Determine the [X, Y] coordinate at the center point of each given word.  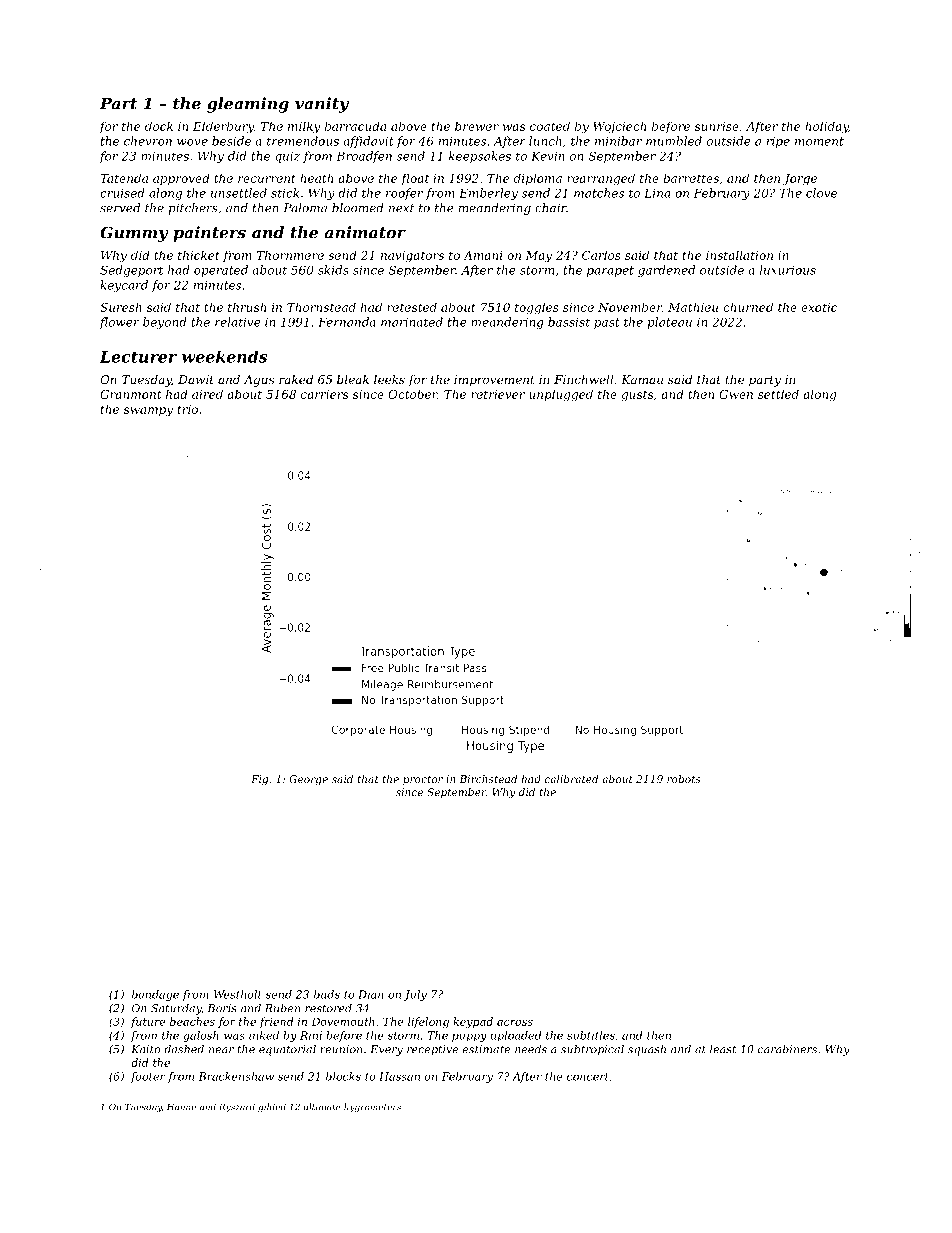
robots [684, 779]
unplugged [561, 395]
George [308, 780]
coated [550, 126]
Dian [371, 994]
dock [159, 126]
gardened [666, 271]
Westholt [238, 994]
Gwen [736, 394]
